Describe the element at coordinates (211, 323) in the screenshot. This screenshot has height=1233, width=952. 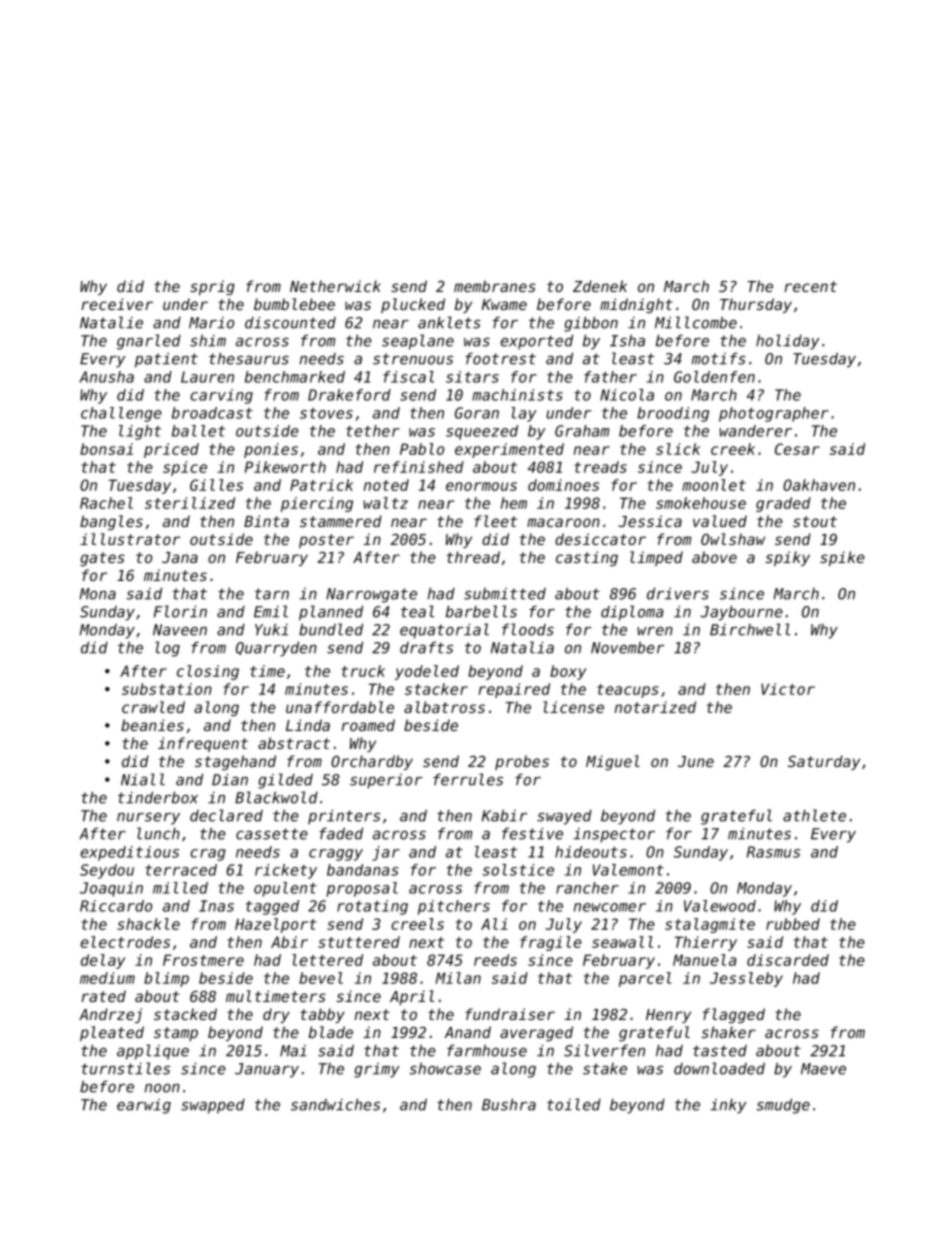
I see `Mario` at that location.
